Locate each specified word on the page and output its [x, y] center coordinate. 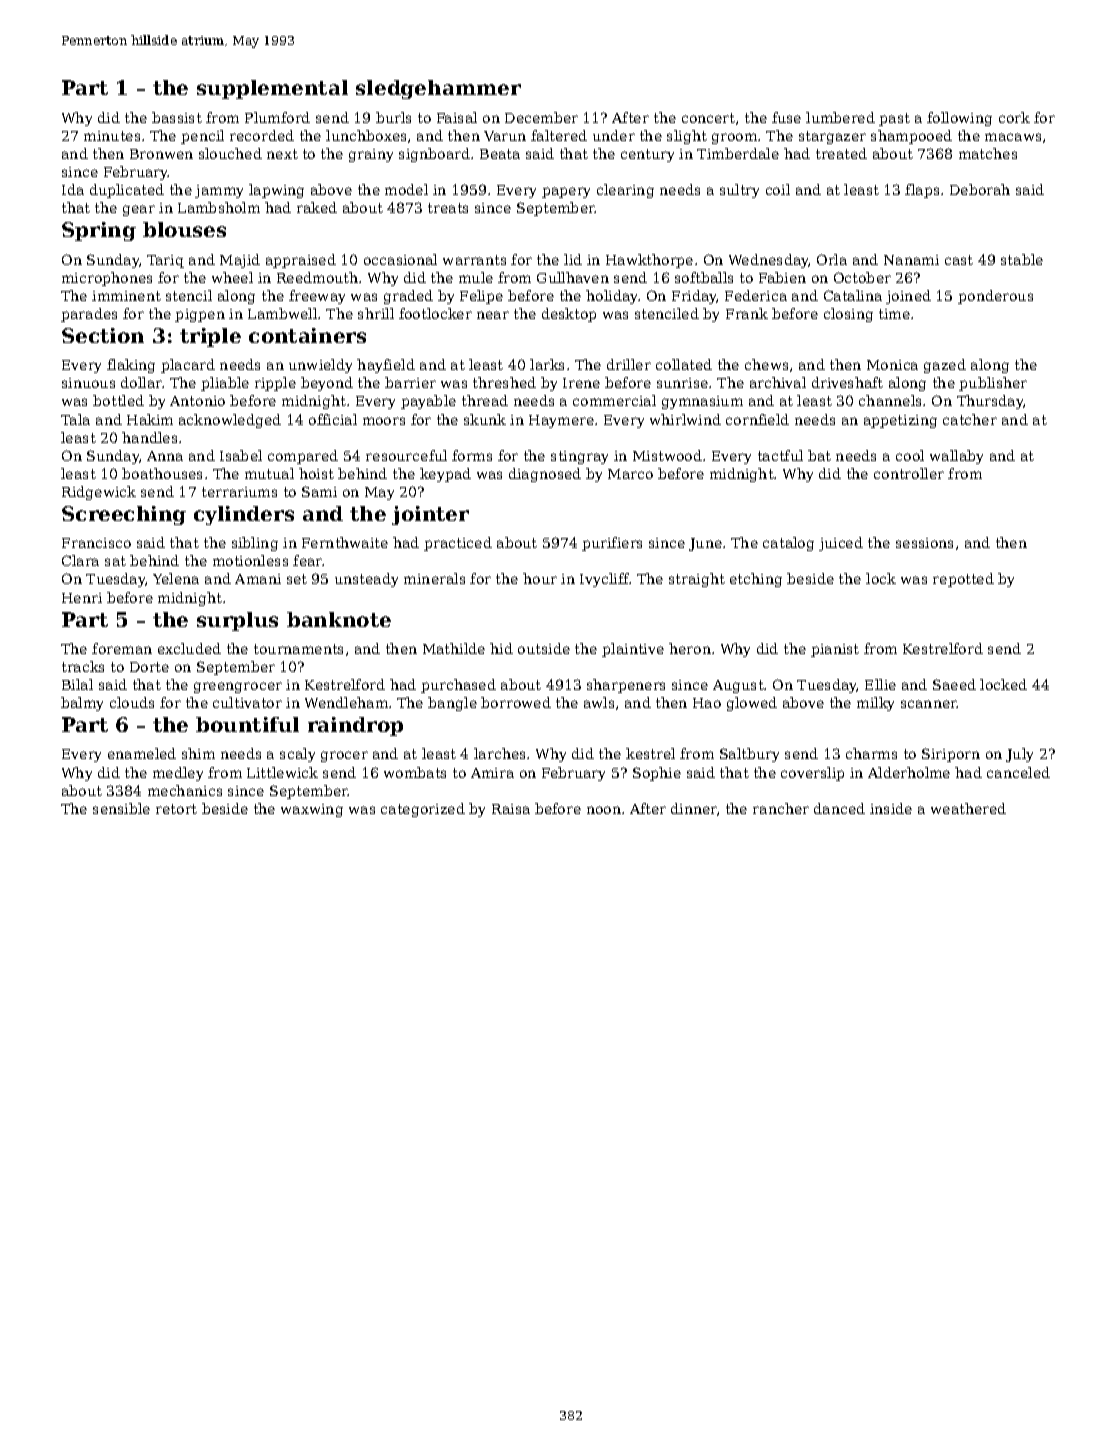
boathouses [162, 473]
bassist [177, 117]
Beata [500, 154]
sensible [121, 808]
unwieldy [320, 366]
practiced [458, 544]
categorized [423, 810]
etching [756, 580]
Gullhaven [573, 277]
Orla [832, 259]
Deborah [980, 189]
